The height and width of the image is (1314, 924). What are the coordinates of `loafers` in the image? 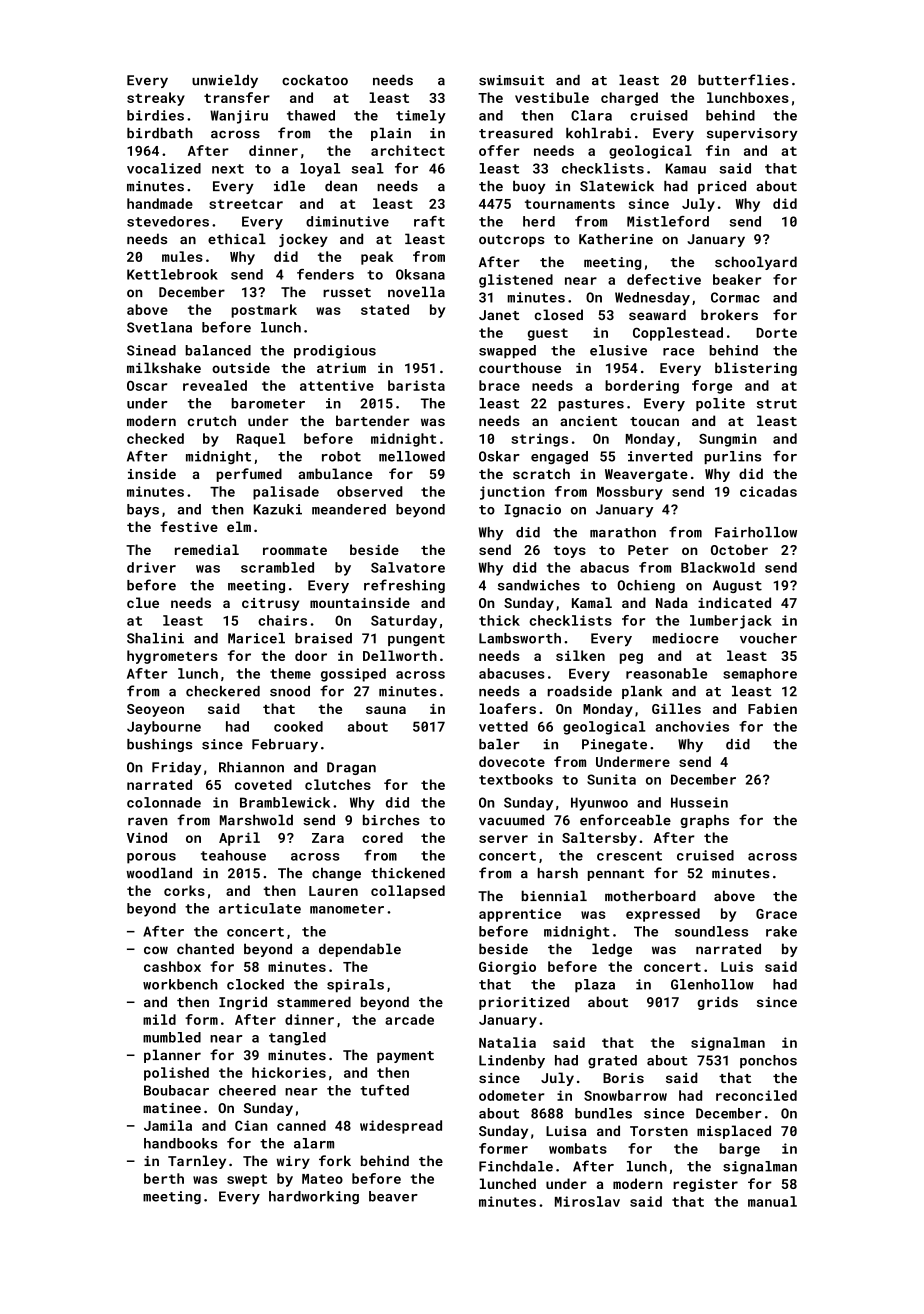 It's located at (508, 708).
